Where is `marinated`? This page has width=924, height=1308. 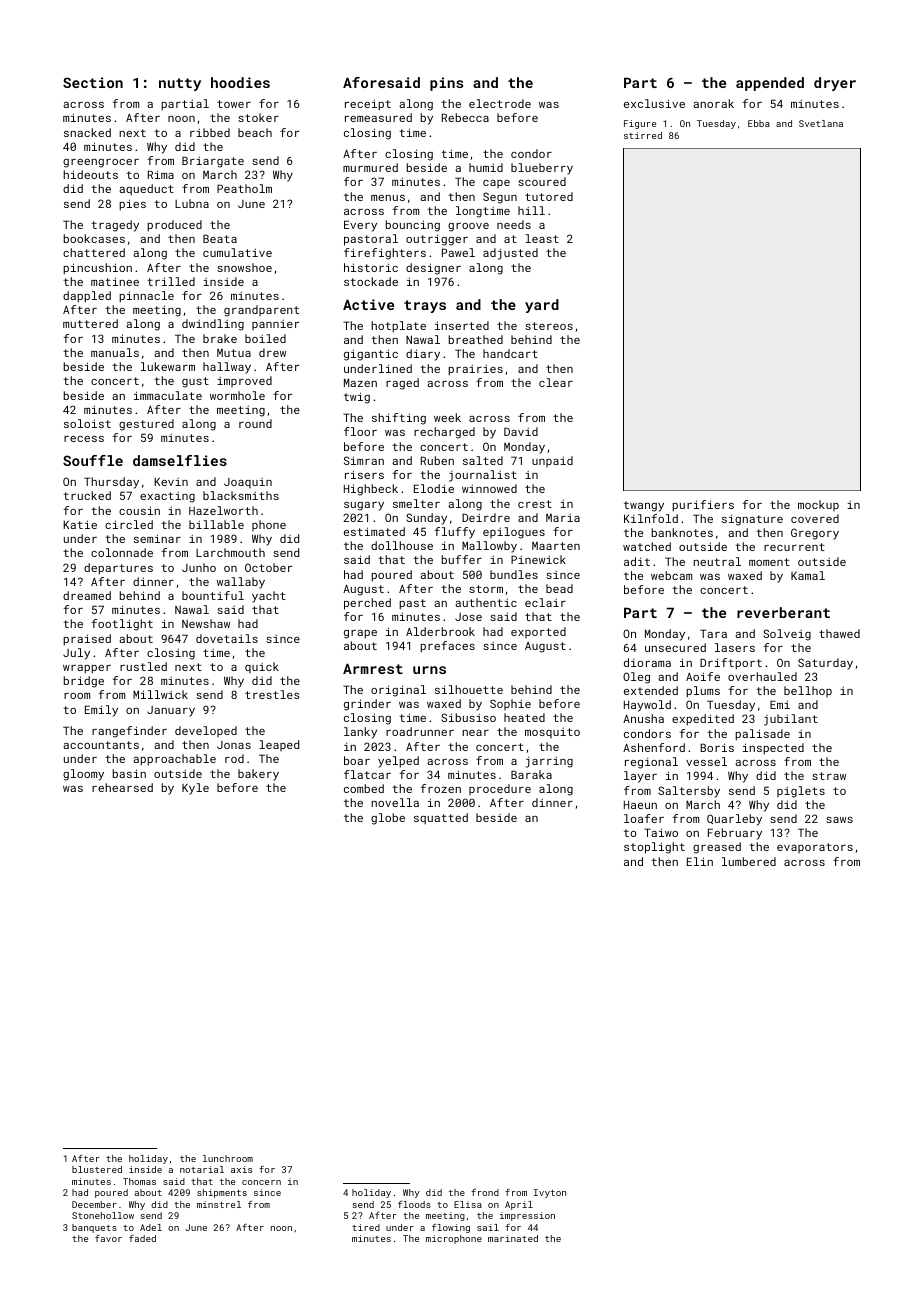
marinated is located at coordinates (513, 1238).
